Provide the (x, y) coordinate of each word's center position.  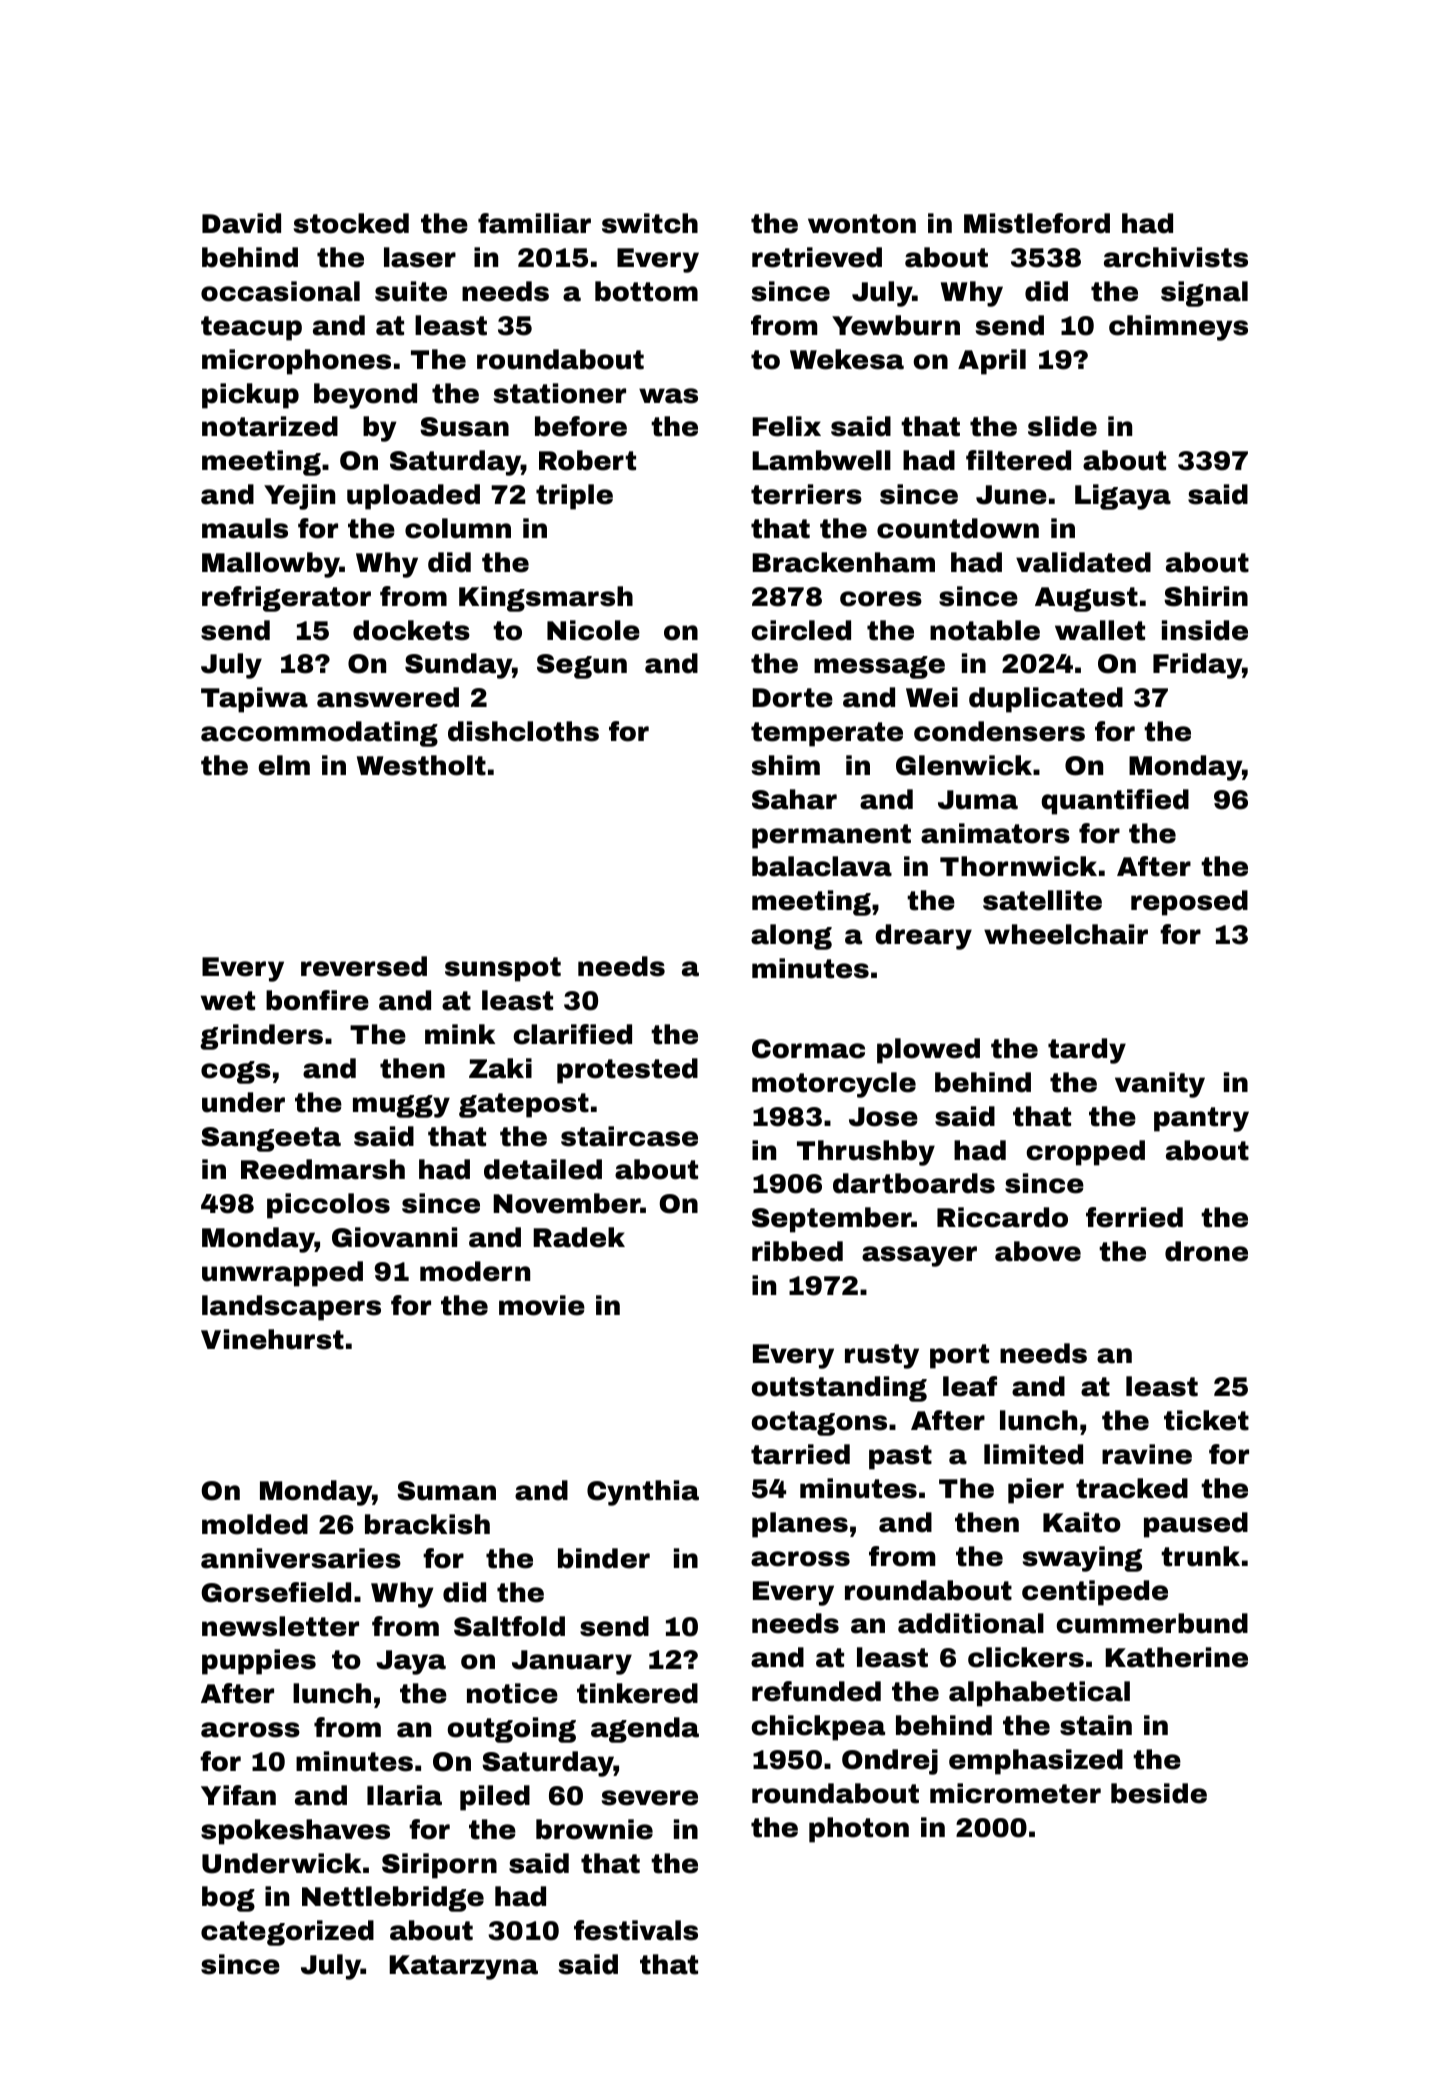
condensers (999, 731)
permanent (831, 836)
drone (1206, 1251)
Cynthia (643, 1493)
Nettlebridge (393, 1899)
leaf (970, 1386)
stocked (351, 223)
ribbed (797, 1251)
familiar (534, 223)
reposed (1189, 903)
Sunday (458, 666)
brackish (427, 1524)
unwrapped (282, 1274)
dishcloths (523, 731)
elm (284, 765)
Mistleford (1037, 223)
